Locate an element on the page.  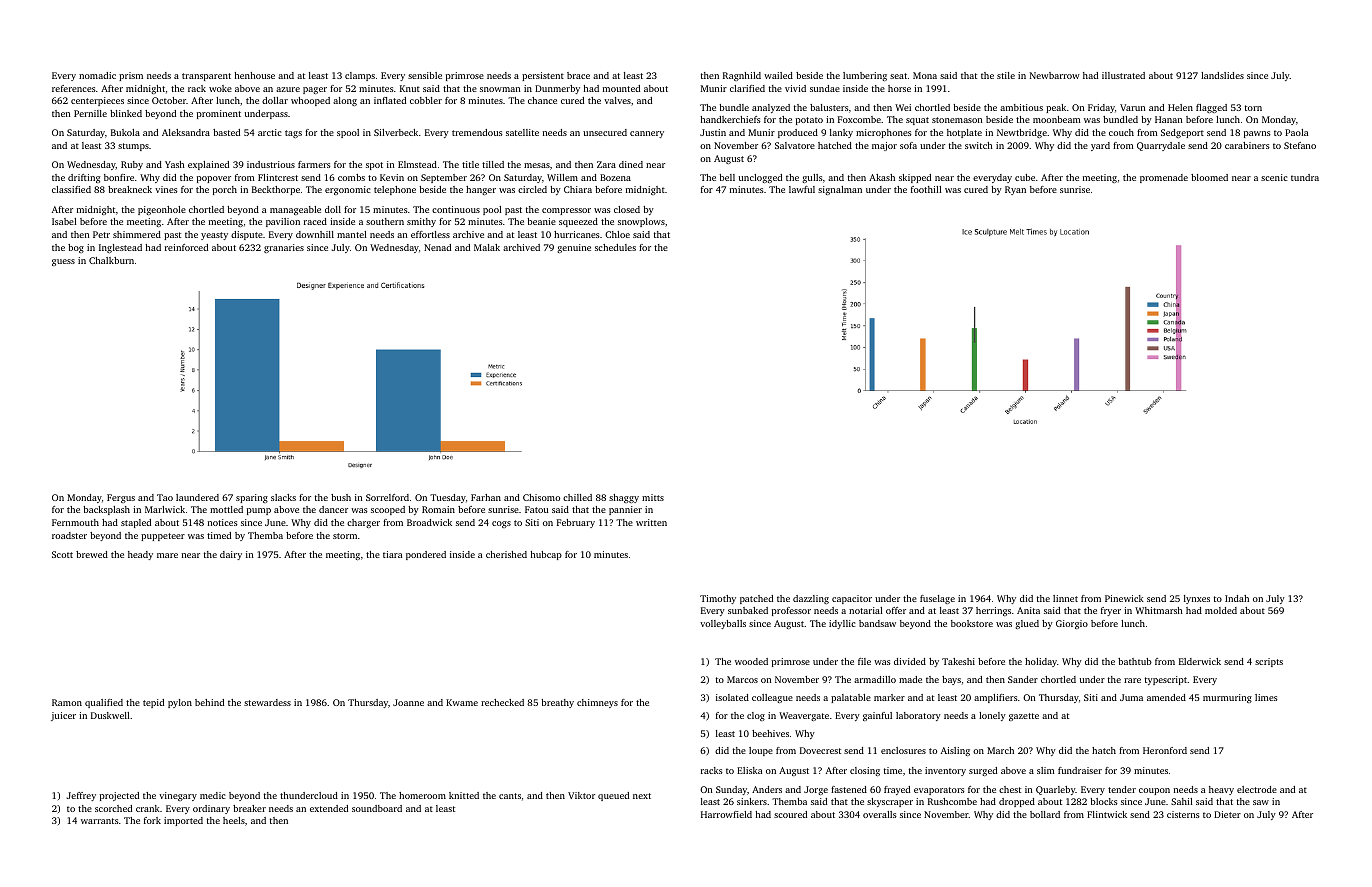
granaries is located at coordinates (284, 248).
